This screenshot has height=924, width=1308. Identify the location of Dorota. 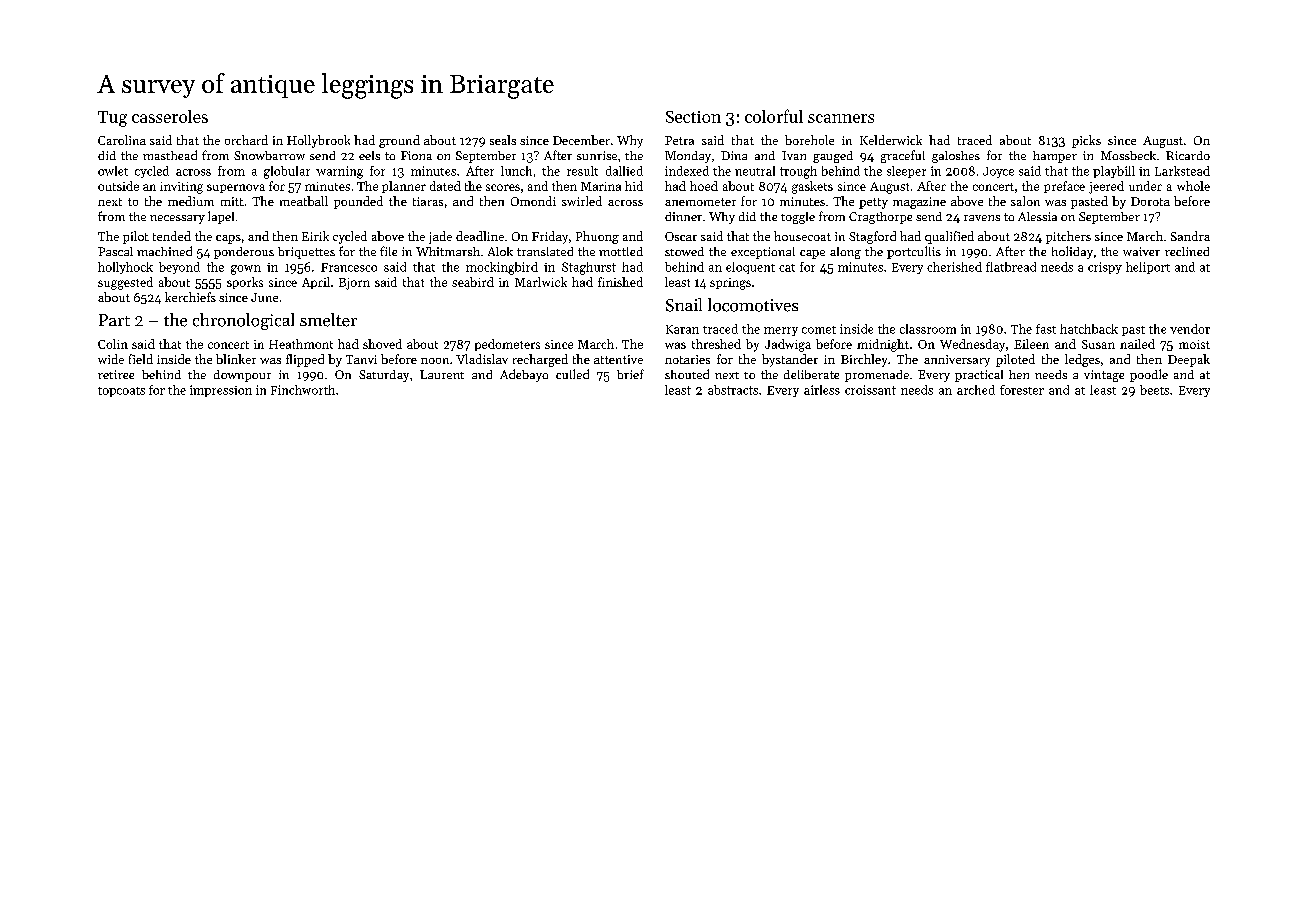
(1150, 201).
